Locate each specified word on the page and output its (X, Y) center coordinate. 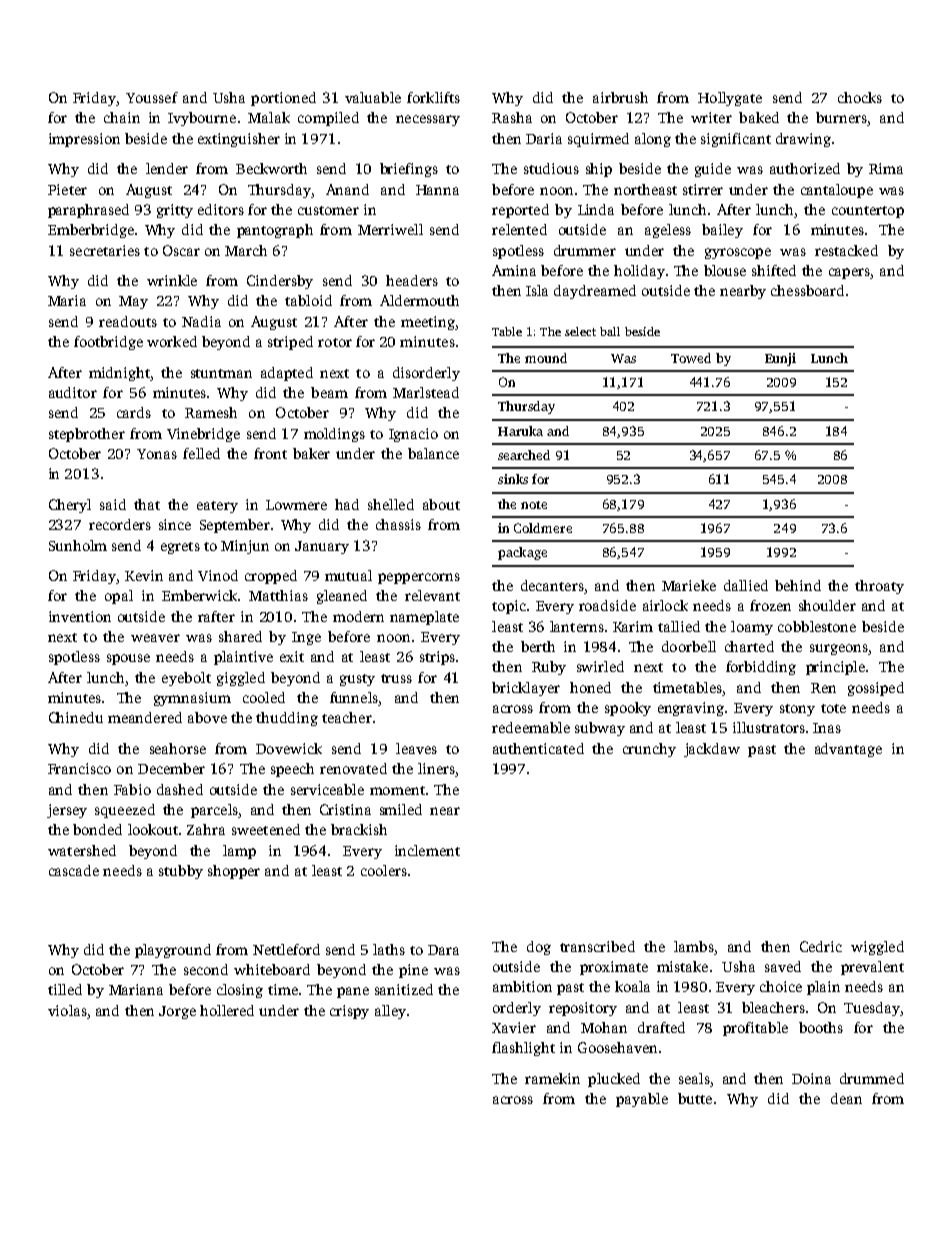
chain (122, 117)
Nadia (201, 321)
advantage (848, 750)
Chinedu (76, 717)
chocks (860, 97)
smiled (401, 809)
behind (798, 585)
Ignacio (413, 435)
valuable (373, 97)
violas (67, 1010)
